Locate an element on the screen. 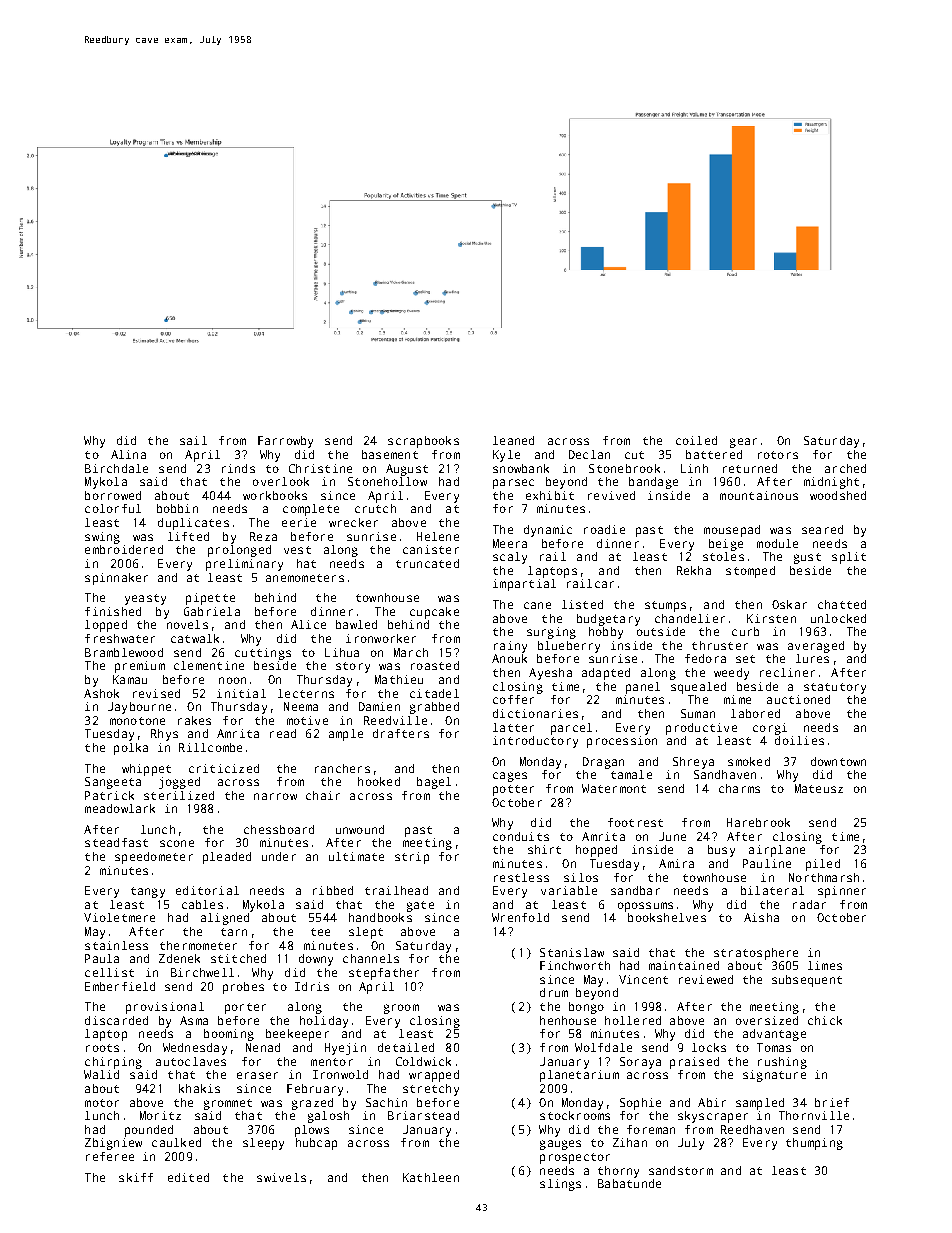  preliminary is located at coordinates (244, 565).
